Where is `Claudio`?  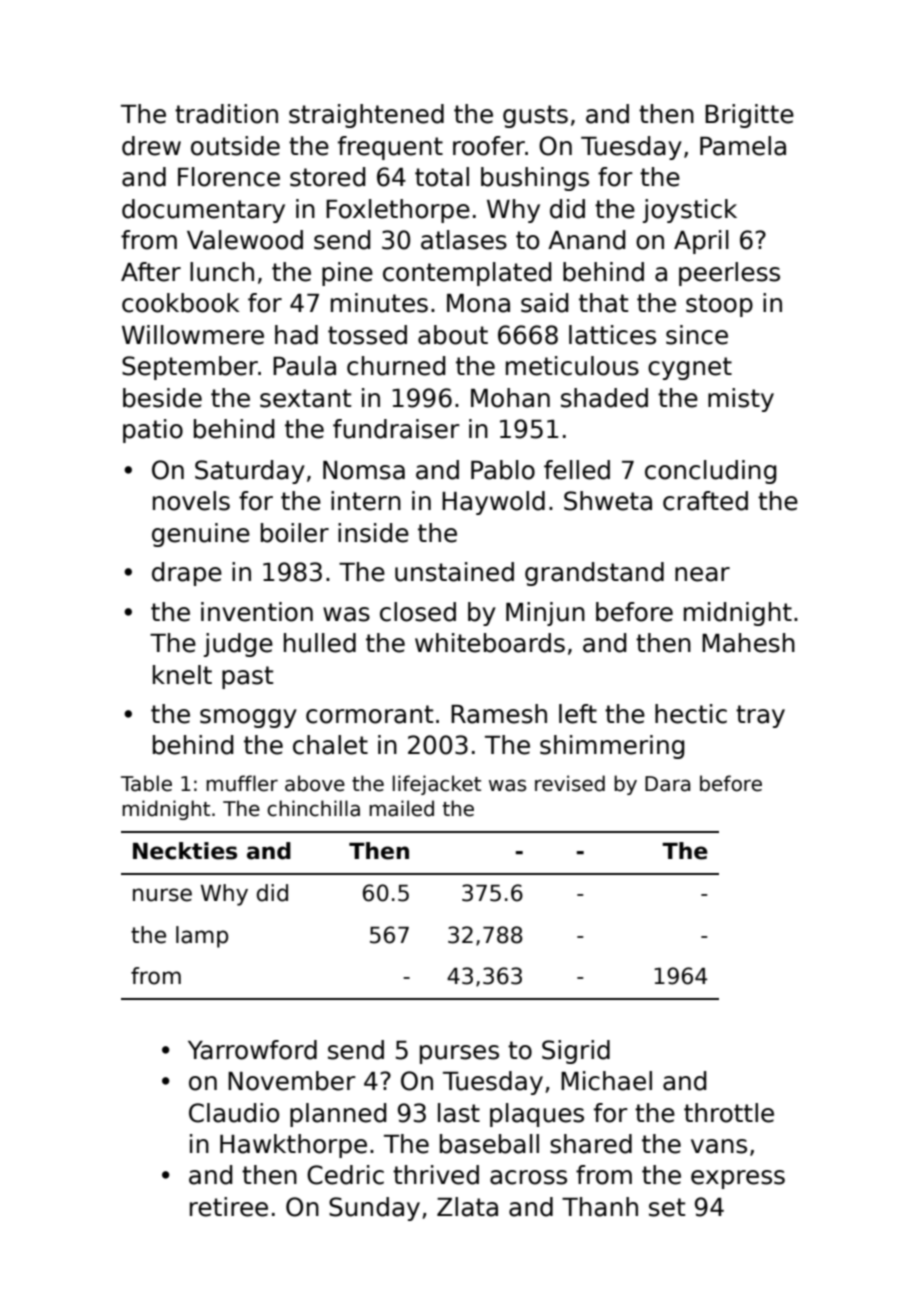
Claudio is located at coordinates (234, 1113).
